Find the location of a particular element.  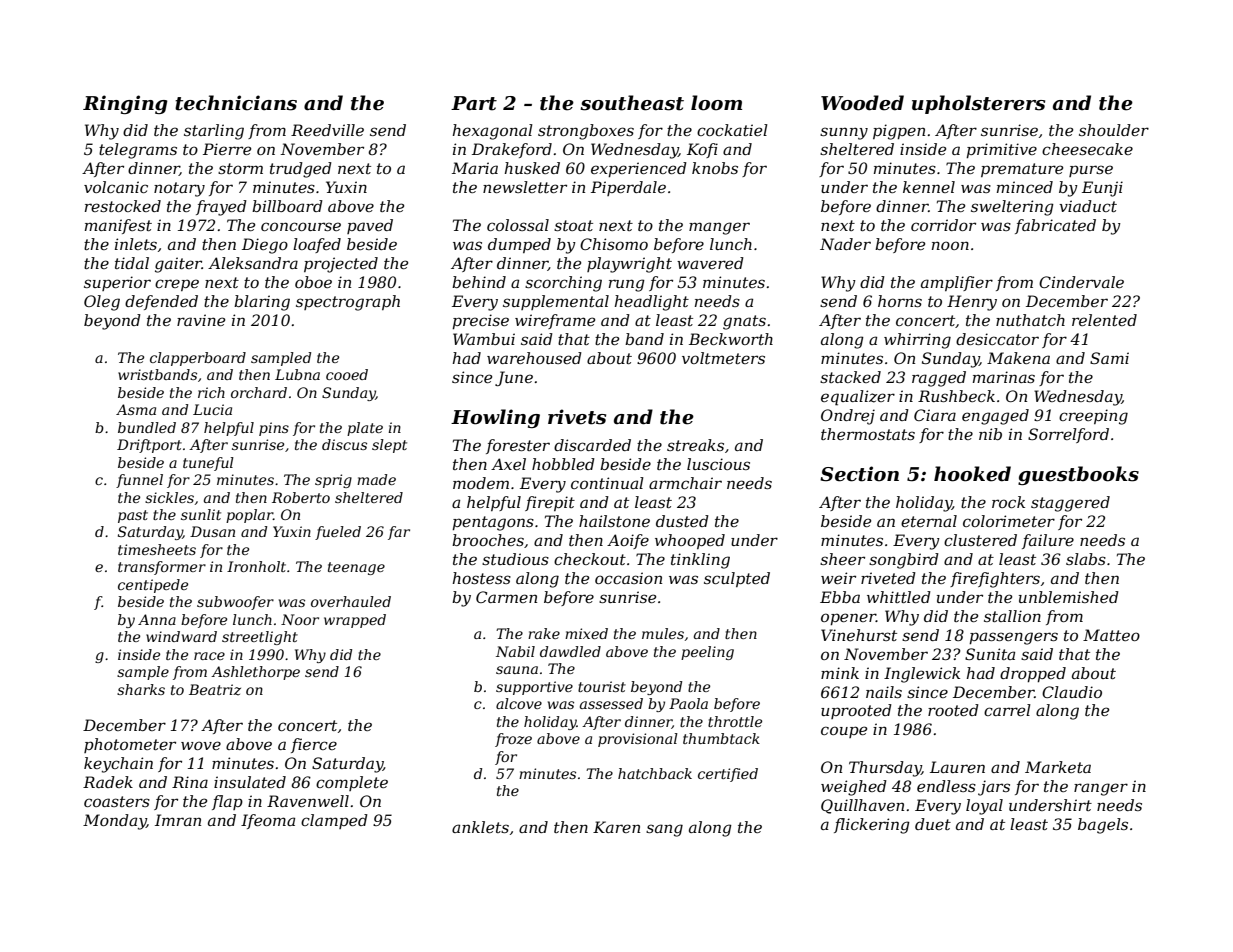

Reedville is located at coordinates (327, 130).
